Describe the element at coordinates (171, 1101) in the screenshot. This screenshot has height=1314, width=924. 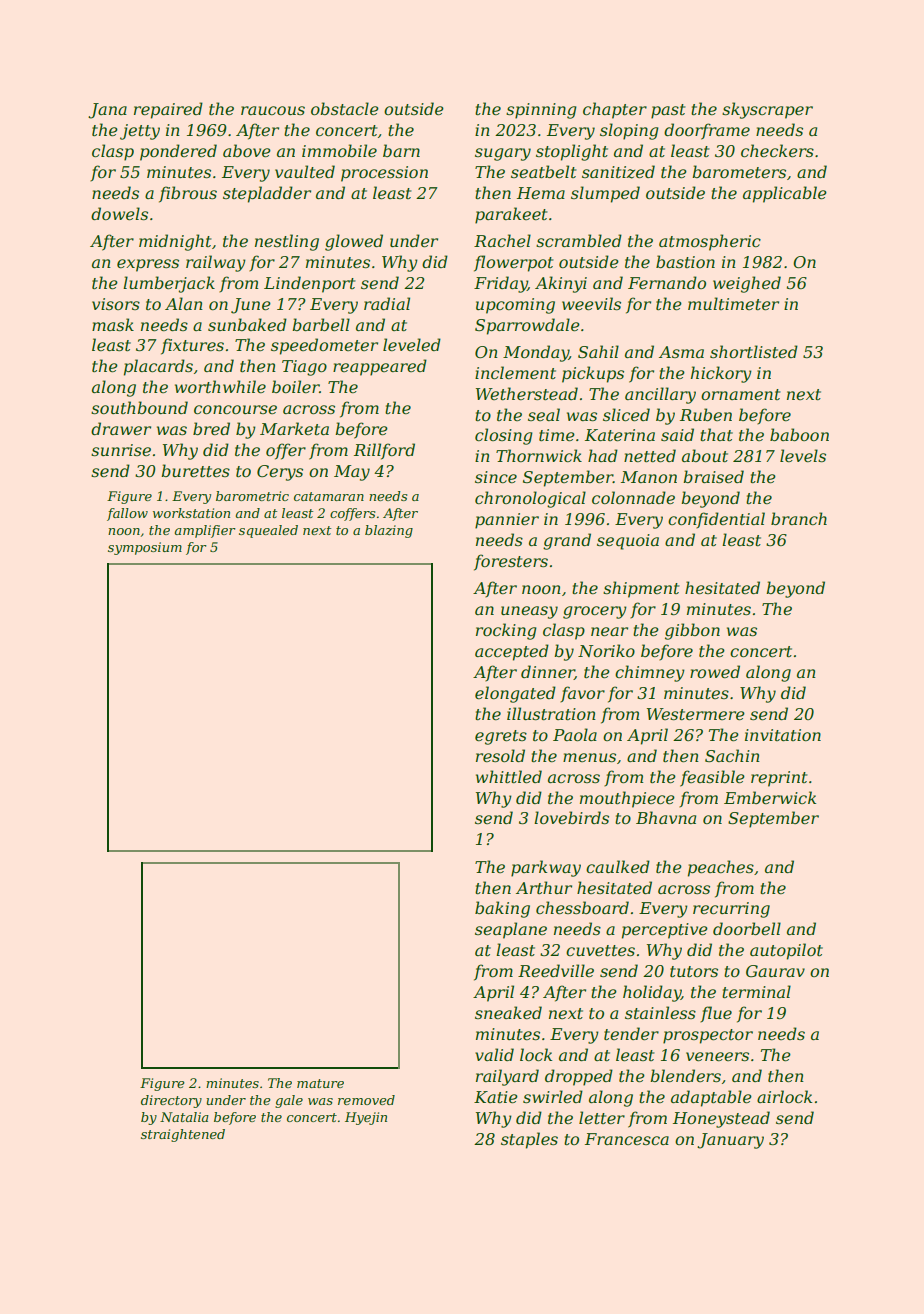
I see `directory` at that location.
